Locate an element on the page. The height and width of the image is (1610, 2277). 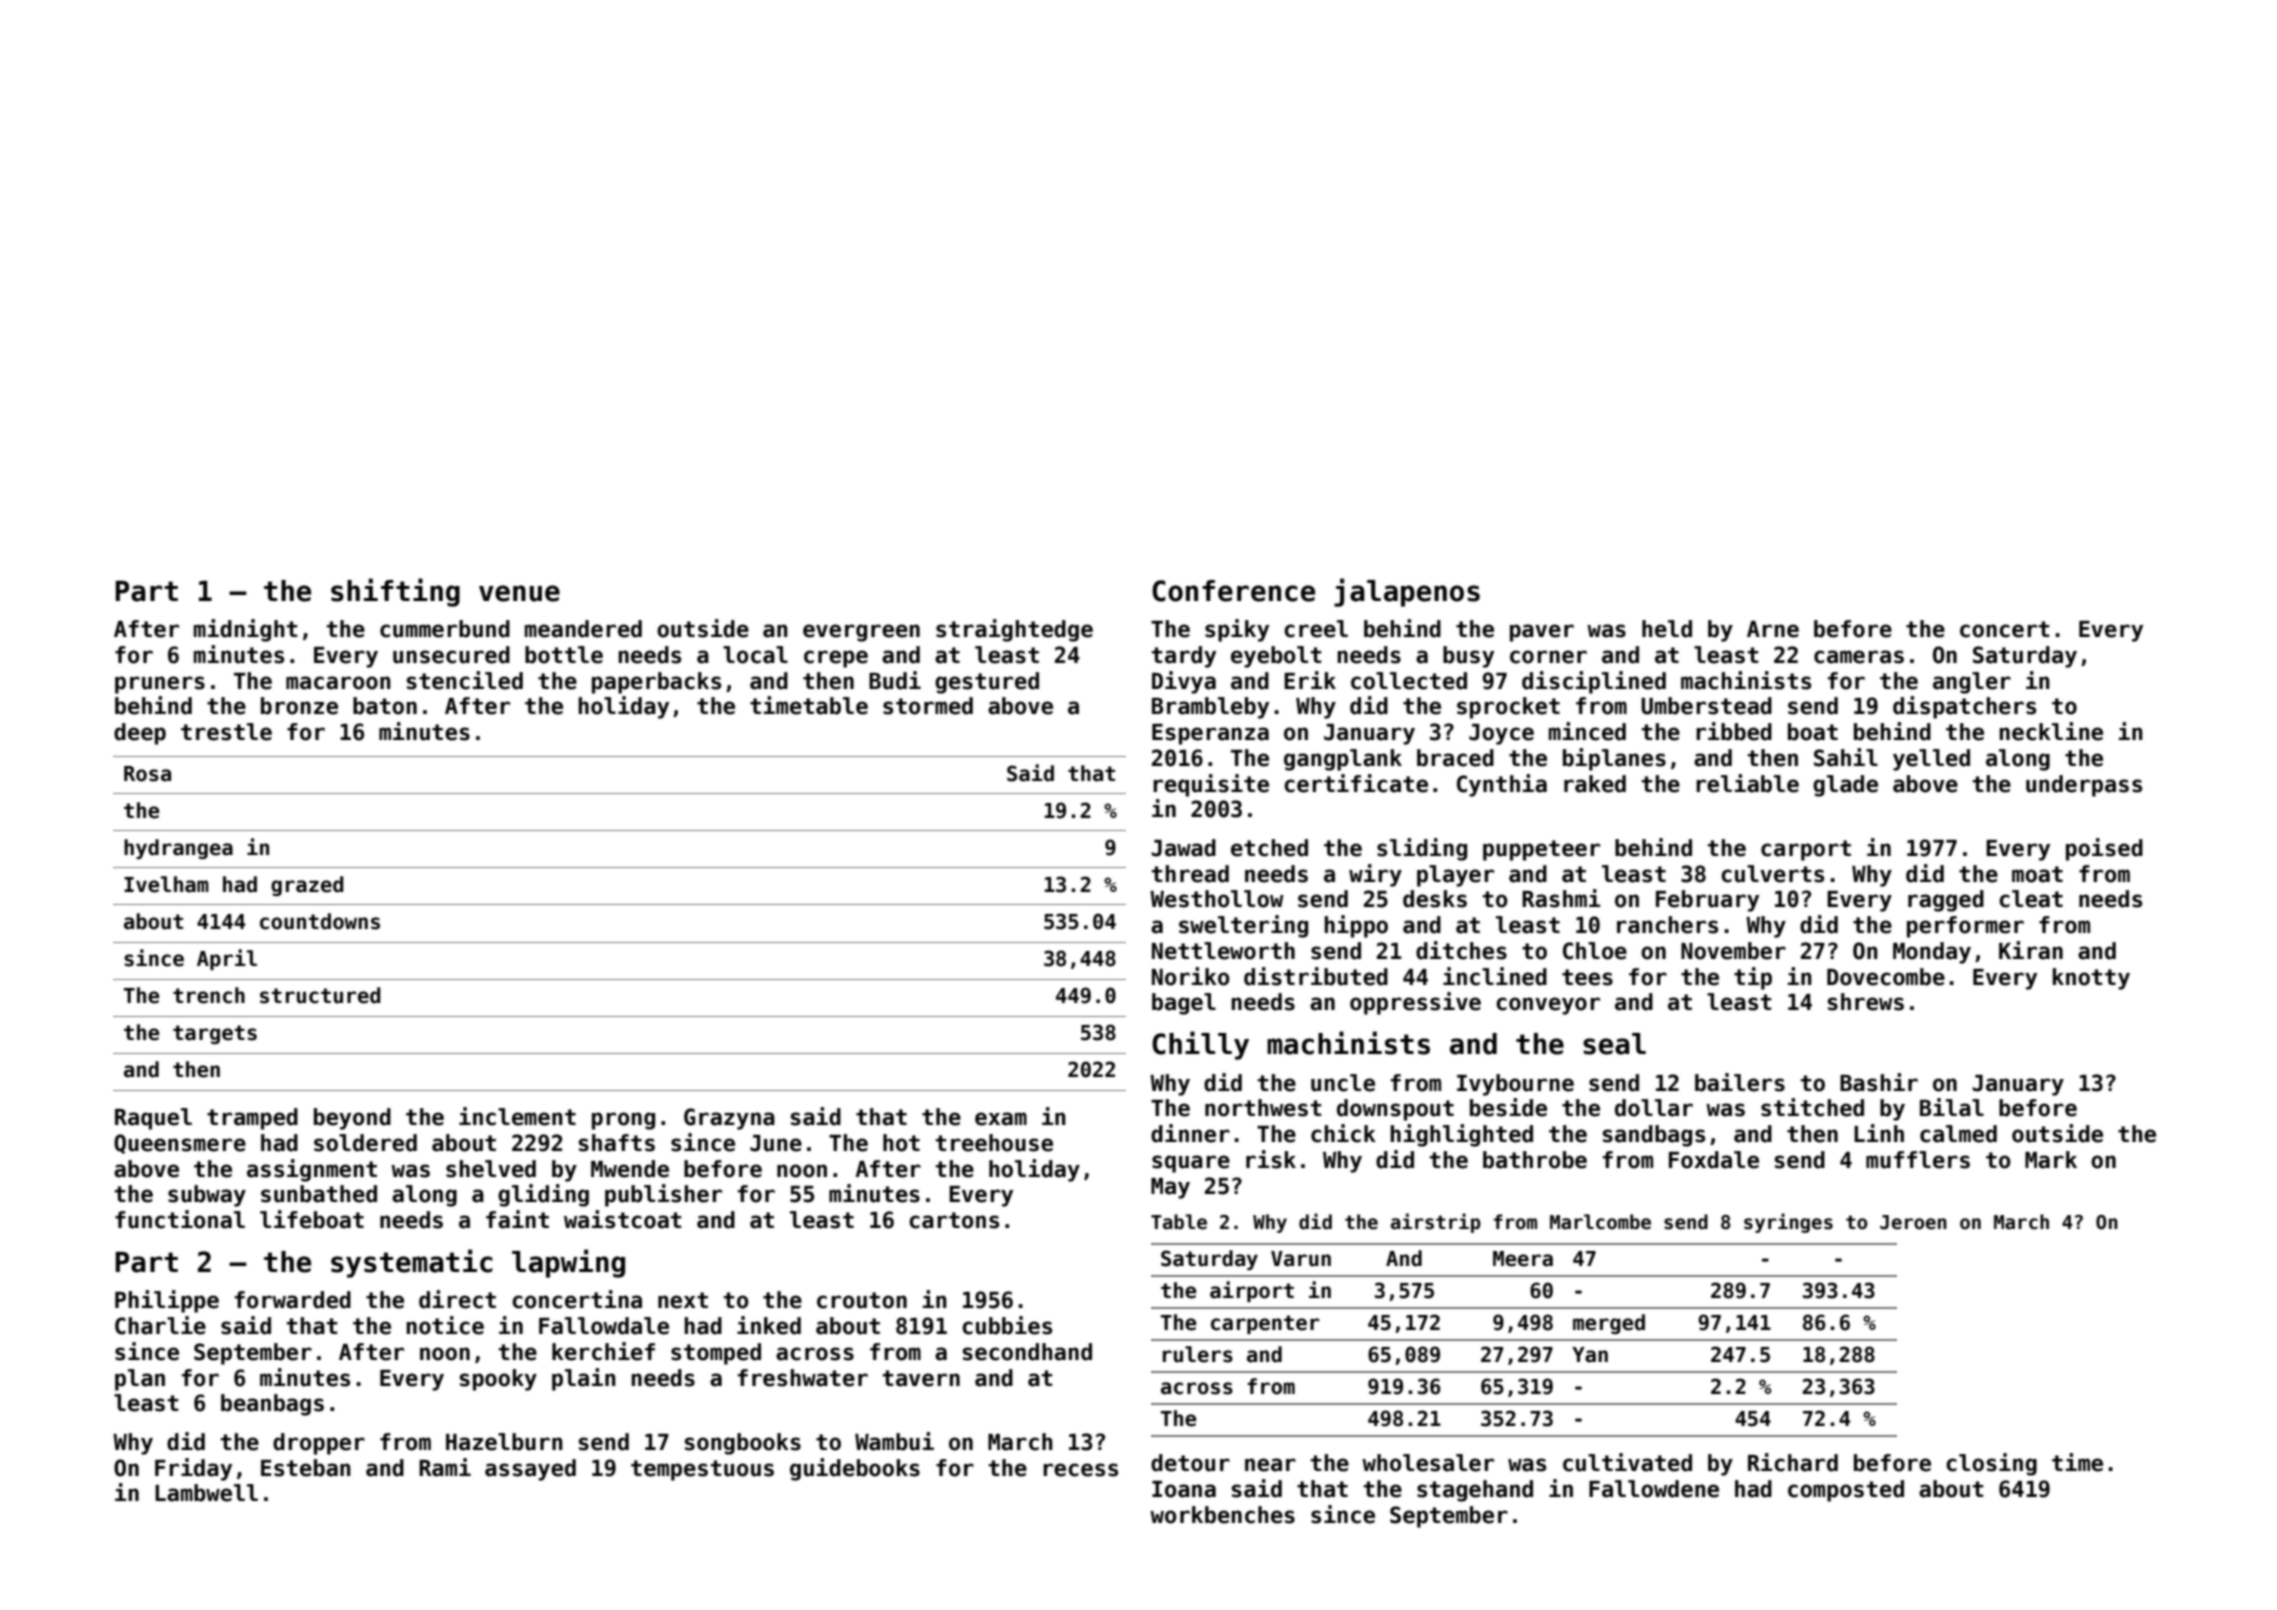
Conference is located at coordinates (1233, 591).
